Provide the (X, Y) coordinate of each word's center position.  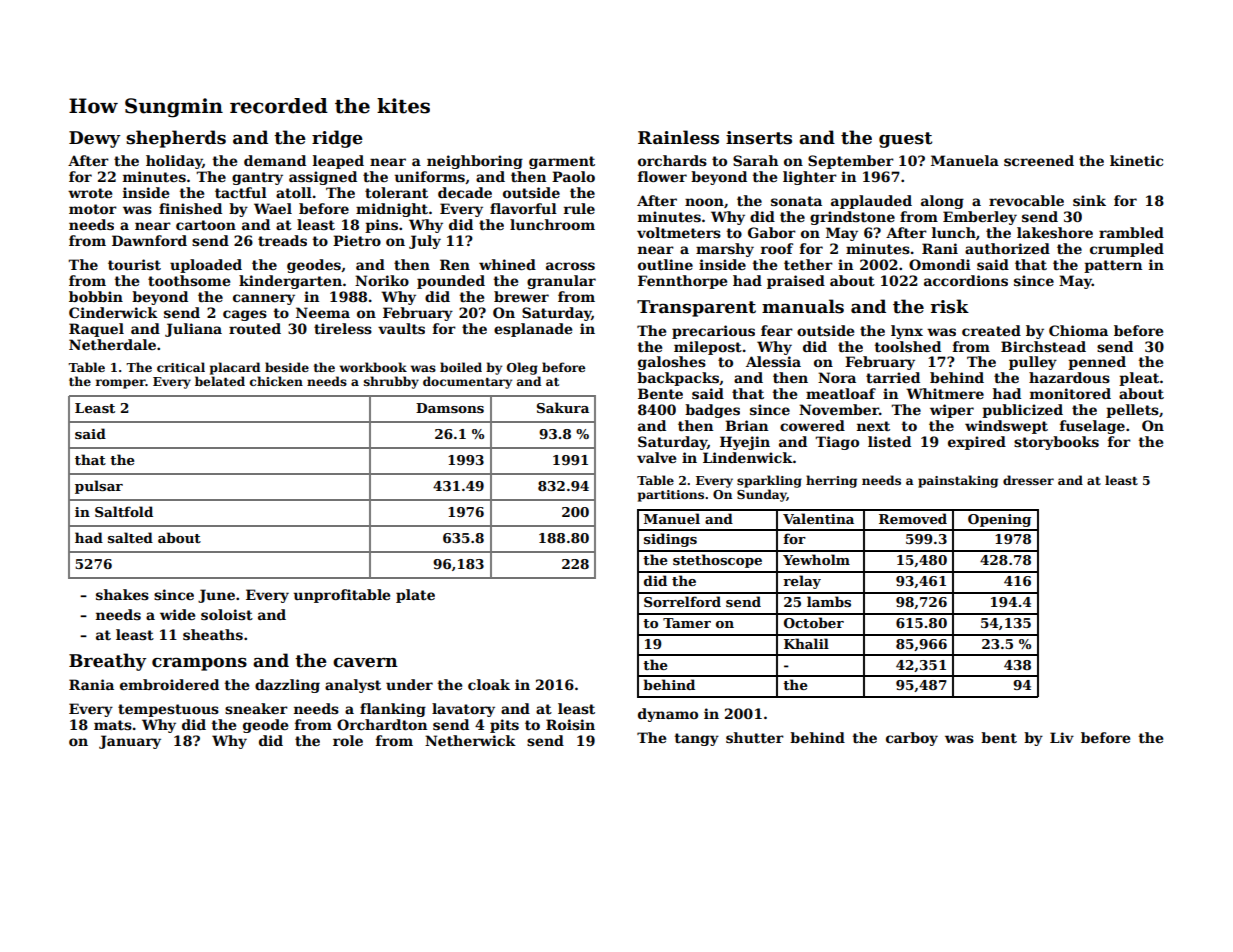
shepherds (176, 139)
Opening (999, 520)
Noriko (382, 280)
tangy (696, 739)
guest (905, 140)
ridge (337, 139)
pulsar (99, 487)
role (348, 740)
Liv (1062, 737)
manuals (803, 306)
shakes (122, 594)
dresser (1028, 480)
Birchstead (1043, 346)
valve (656, 457)
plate (415, 596)
